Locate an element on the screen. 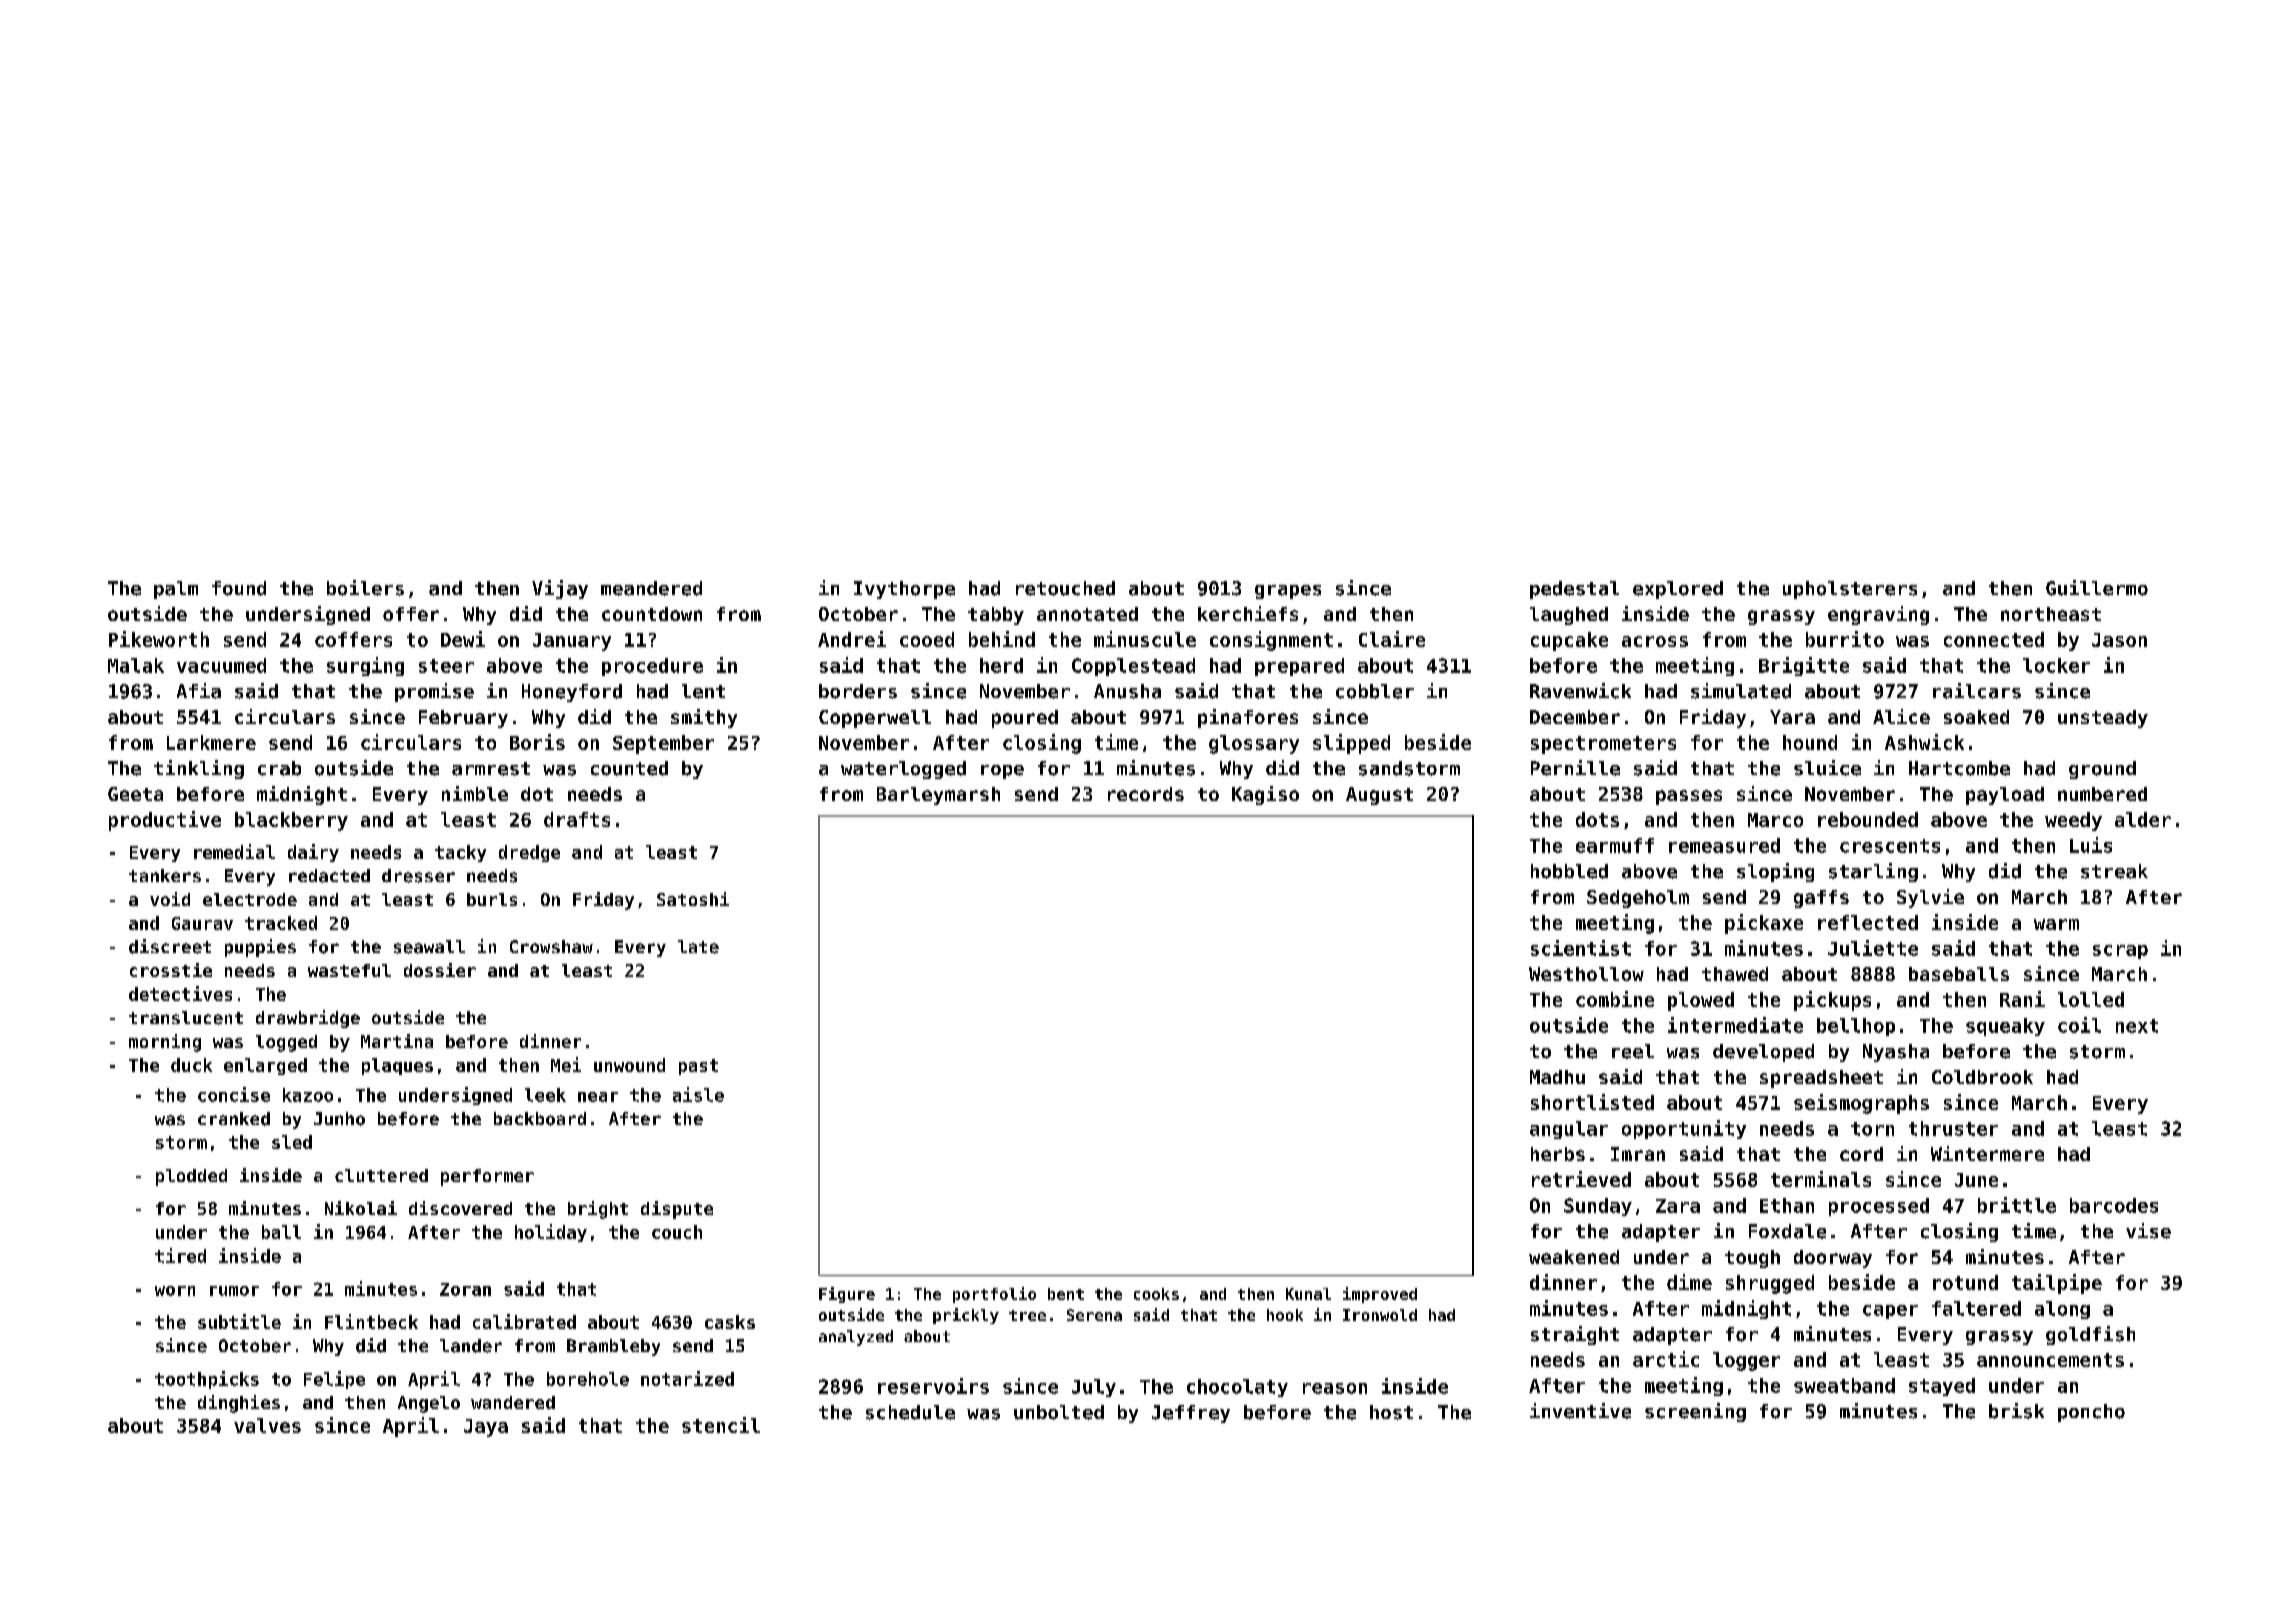 The image size is (2292, 1620). cooks is located at coordinates (1156, 1294).
